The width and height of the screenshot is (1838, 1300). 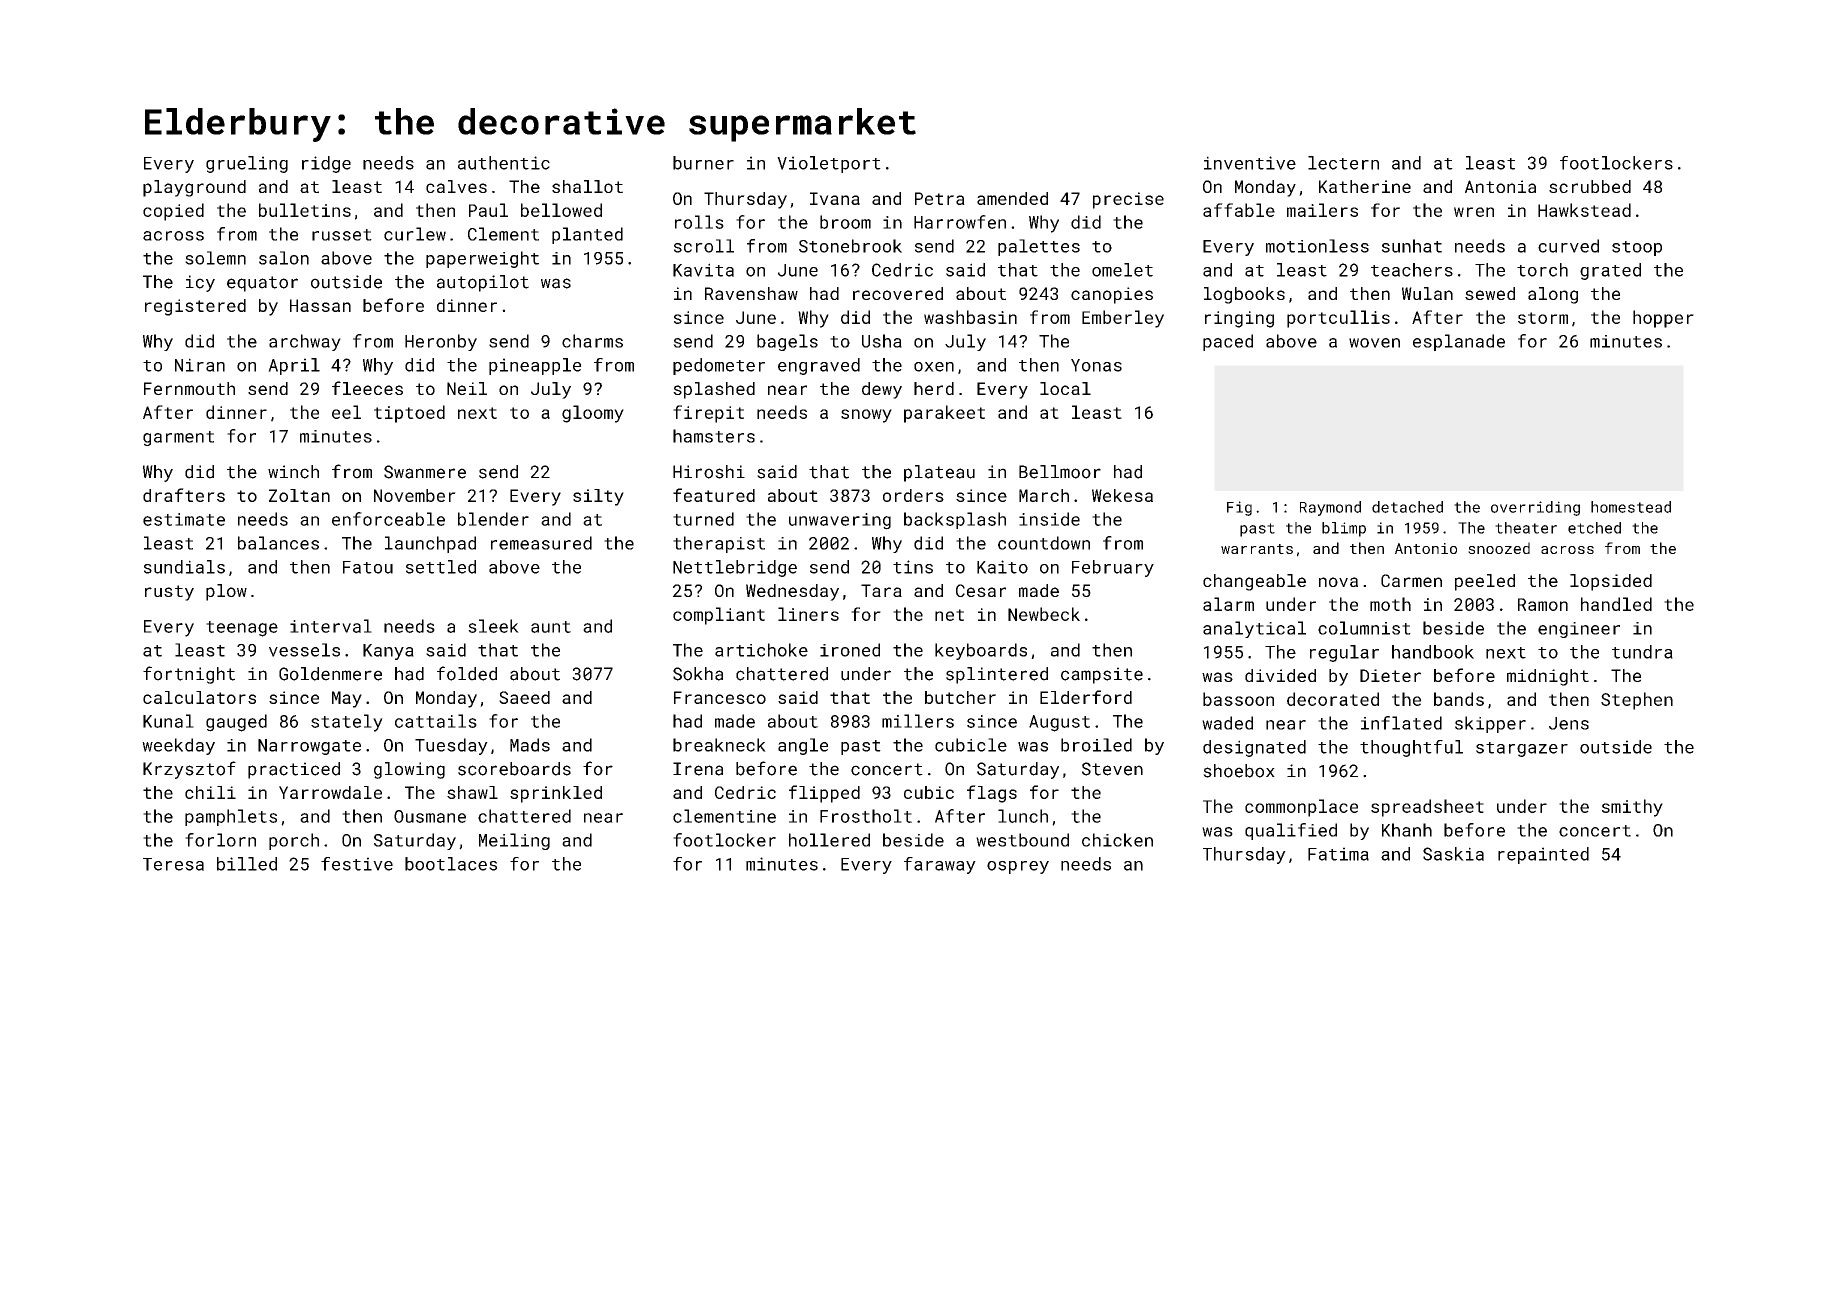 I want to click on Fatima, so click(x=1338, y=854).
